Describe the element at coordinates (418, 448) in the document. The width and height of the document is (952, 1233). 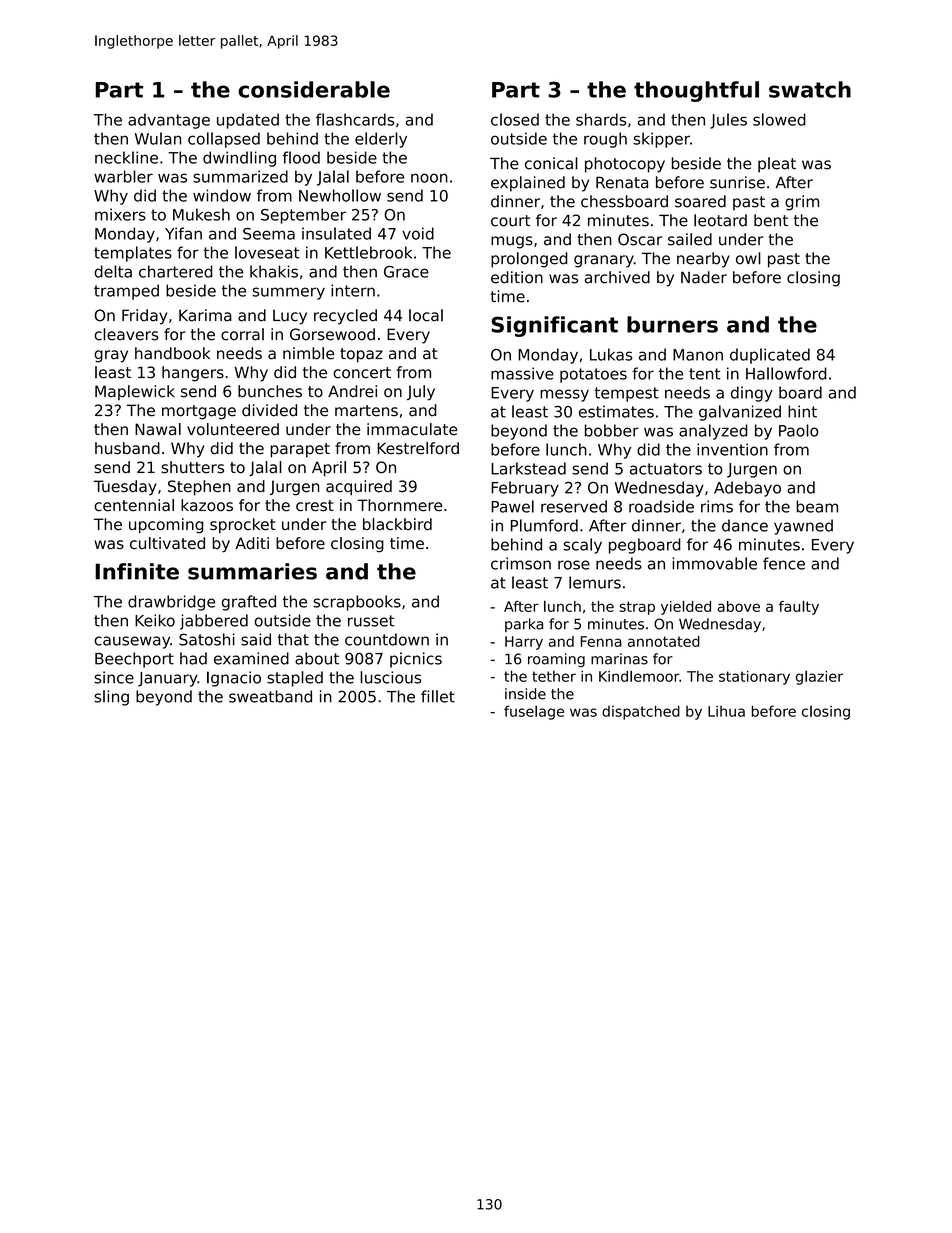
I see `Kestrelford` at that location.
